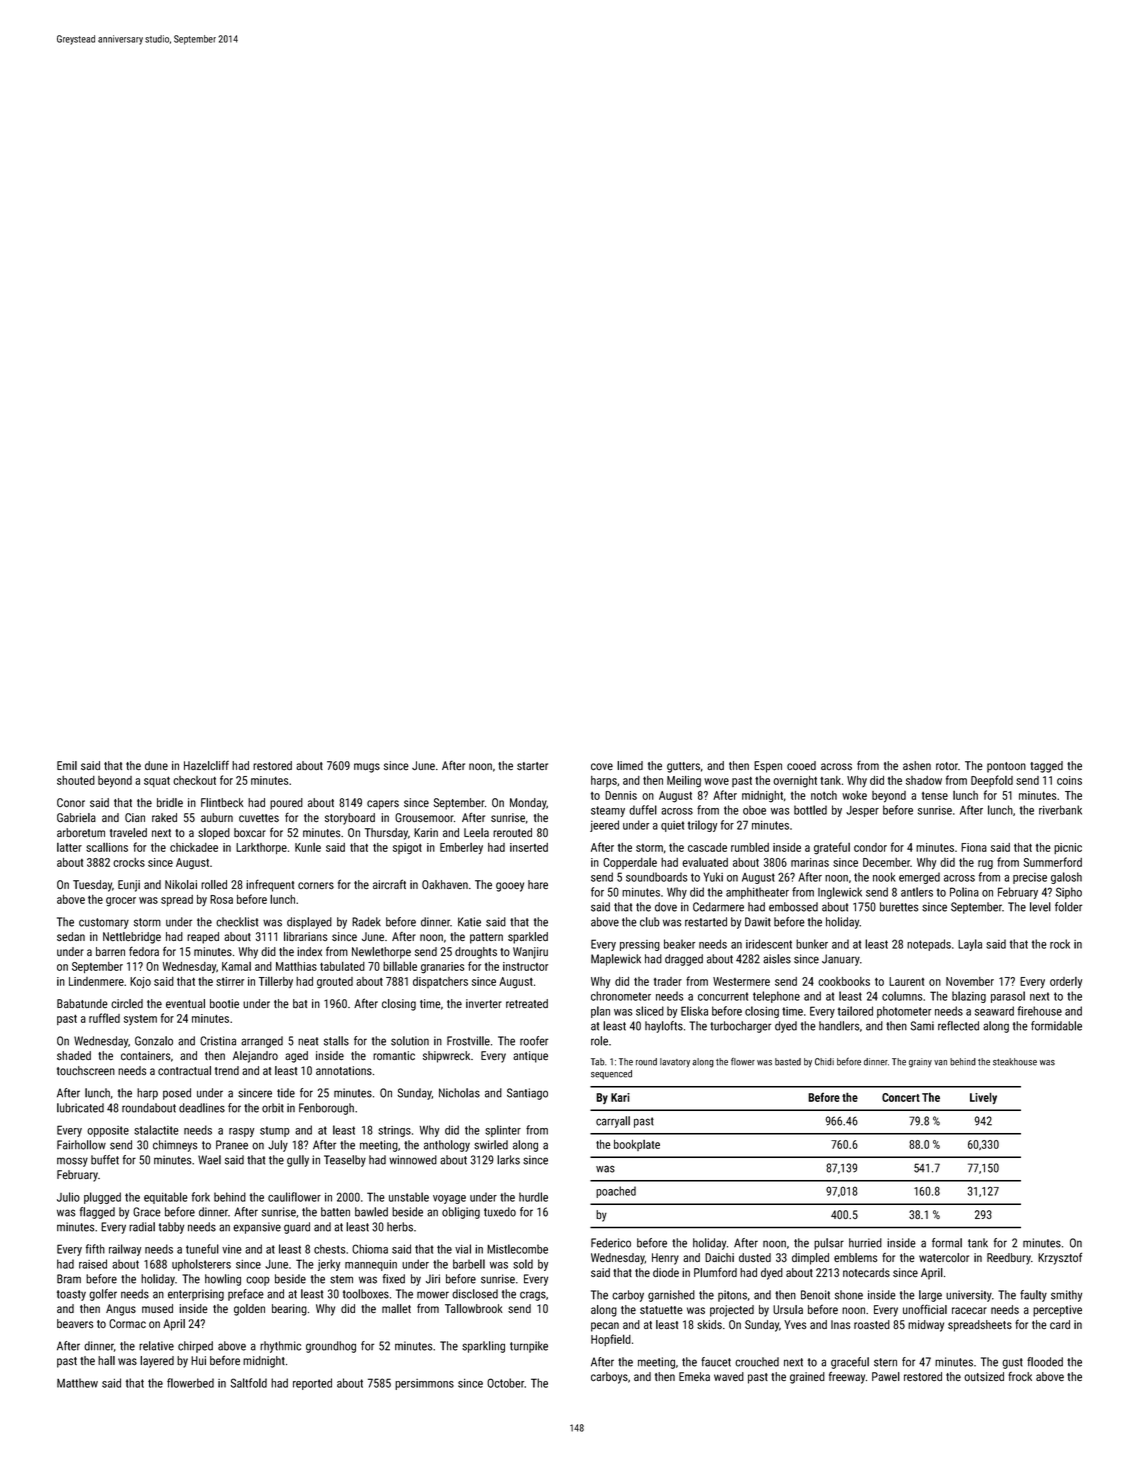 Image resolution: width=1139 pixels, height=1474 pixels. What do you see at coordinates (675, 1062) in the screenshot?
I see `lavatory` at bounding box center [675, 1062].
